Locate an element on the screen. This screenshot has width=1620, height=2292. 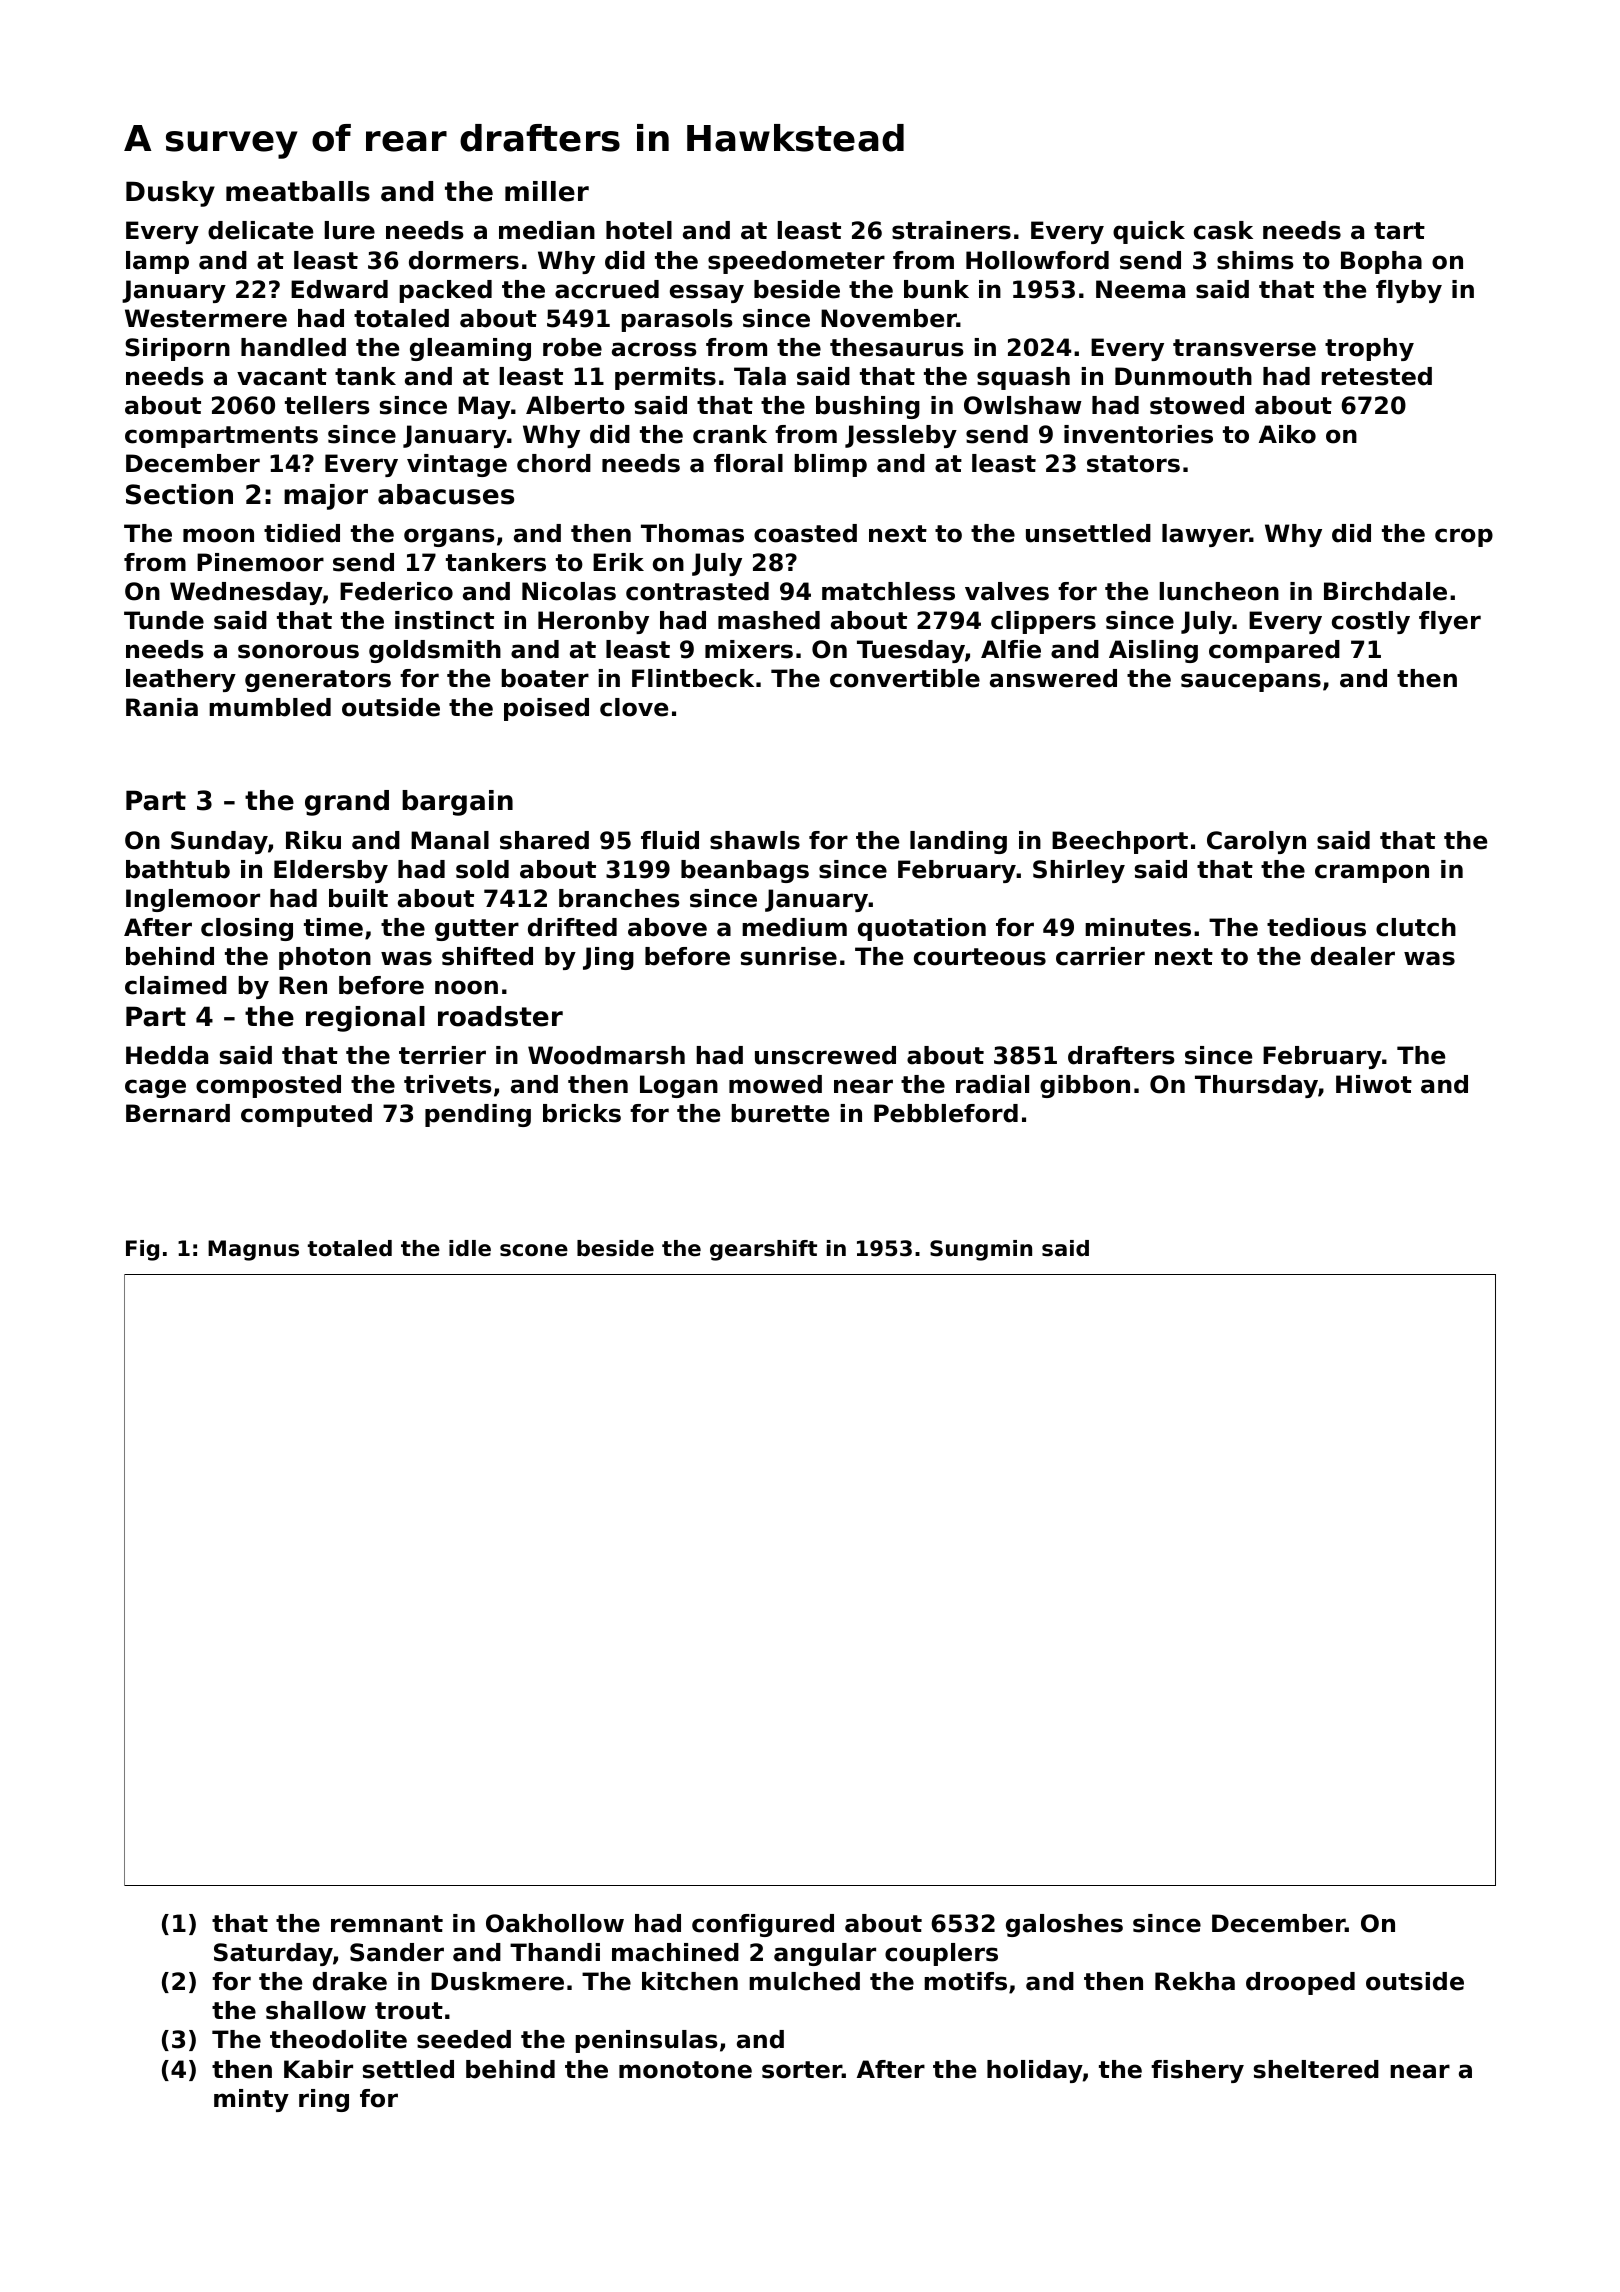
tart is located at coordinates (1399, 231).
